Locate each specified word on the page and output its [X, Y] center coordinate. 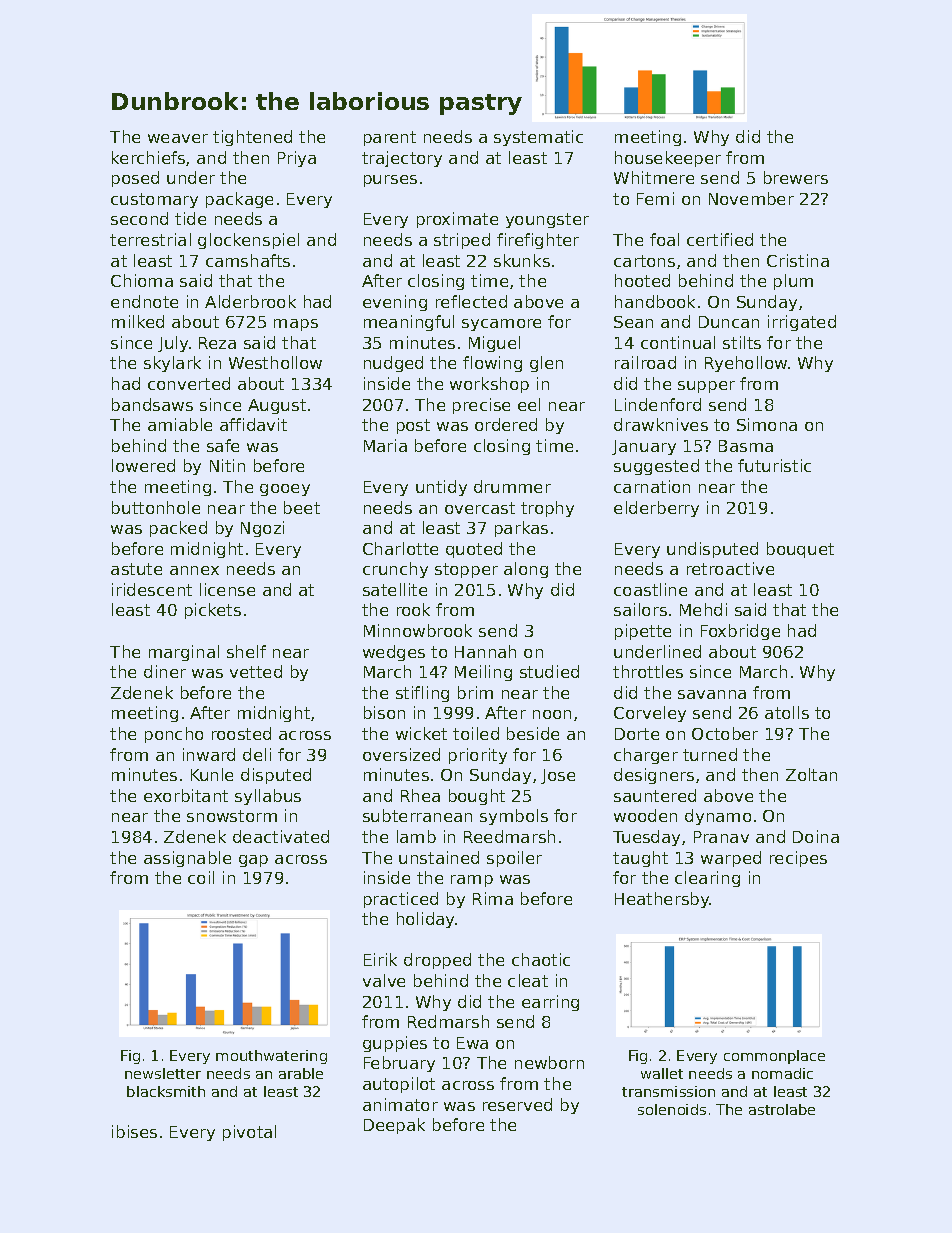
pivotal [249, 1133]
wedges [394, 653]
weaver [178, 138]
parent [390, 138]
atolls [787, 712]
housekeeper [668, 159]
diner [165, 671]
